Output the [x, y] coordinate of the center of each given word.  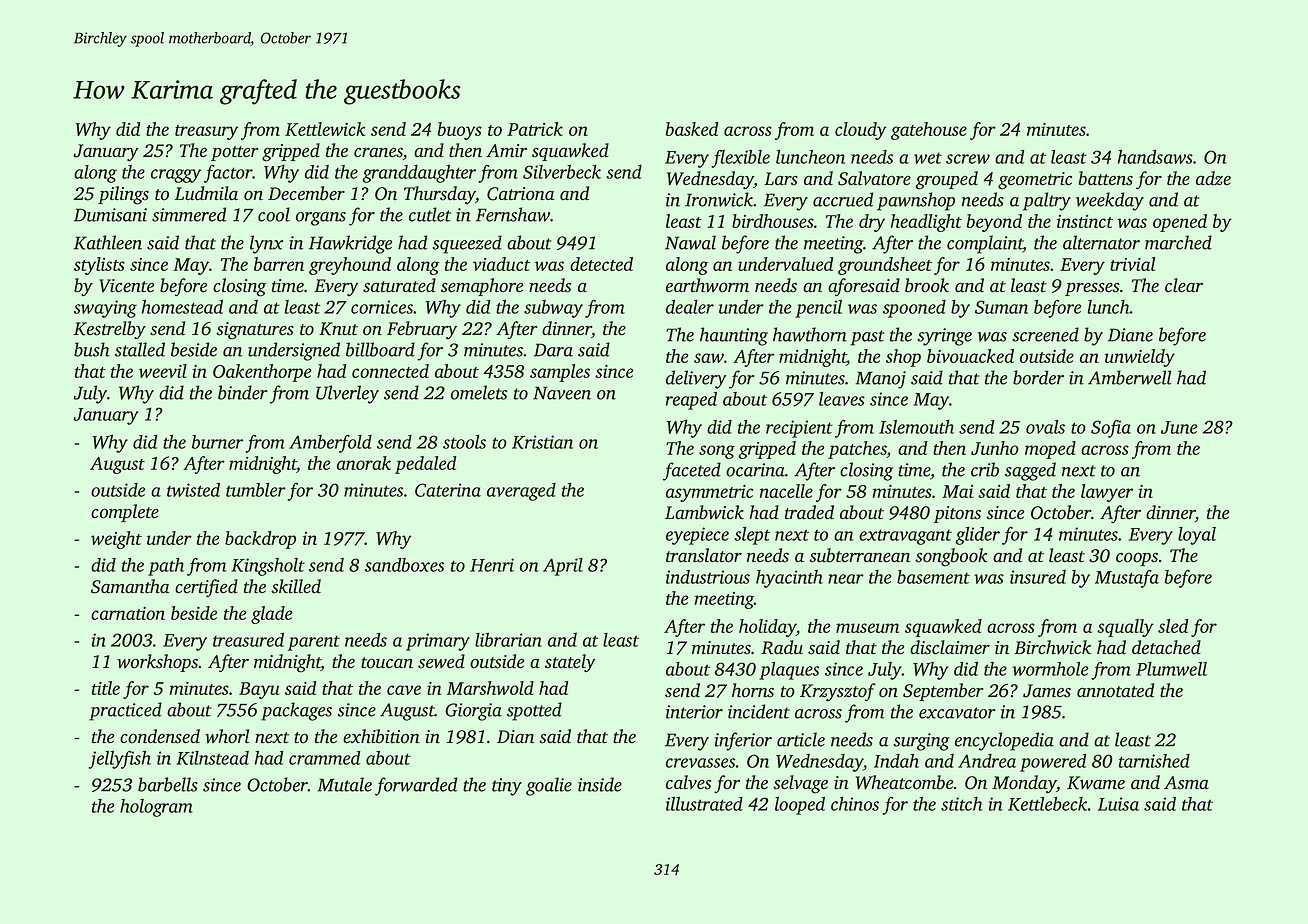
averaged [521, 492]
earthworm [707, 285]
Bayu [259, 690]
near [846, 579]
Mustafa [1127, 579]
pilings [123, 195]
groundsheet [885, 266]
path [166, 567]
